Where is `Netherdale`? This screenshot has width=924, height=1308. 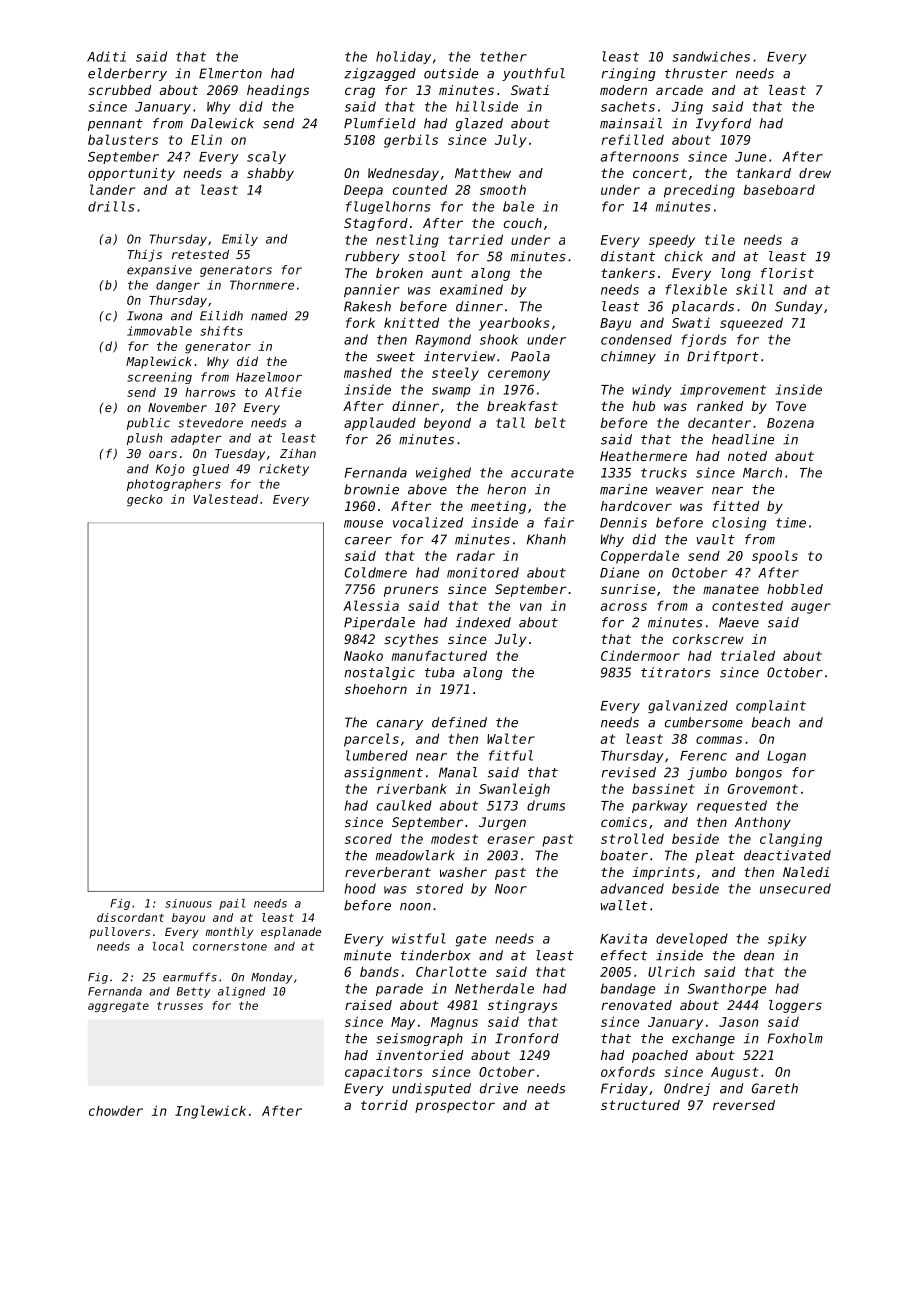
Netherdale is located at coordinates (494, 988).
